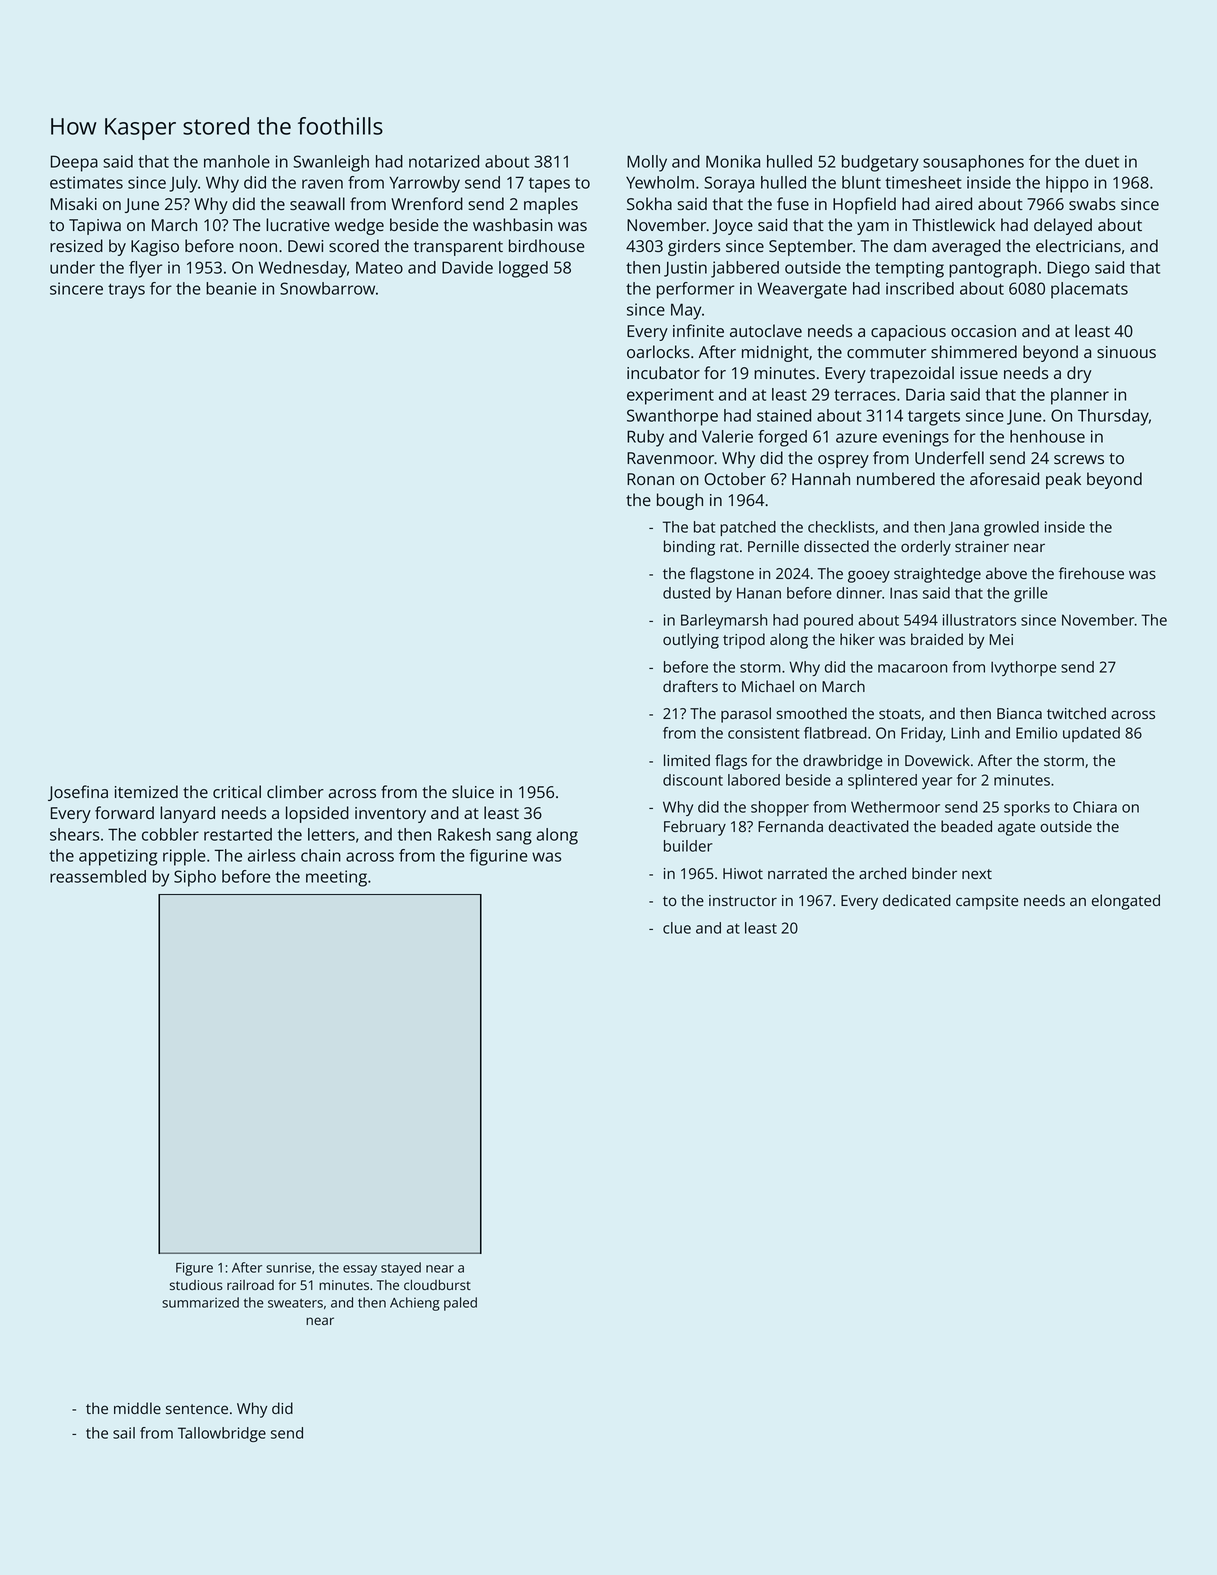  I want to click on Molly, so click(647, 163).
